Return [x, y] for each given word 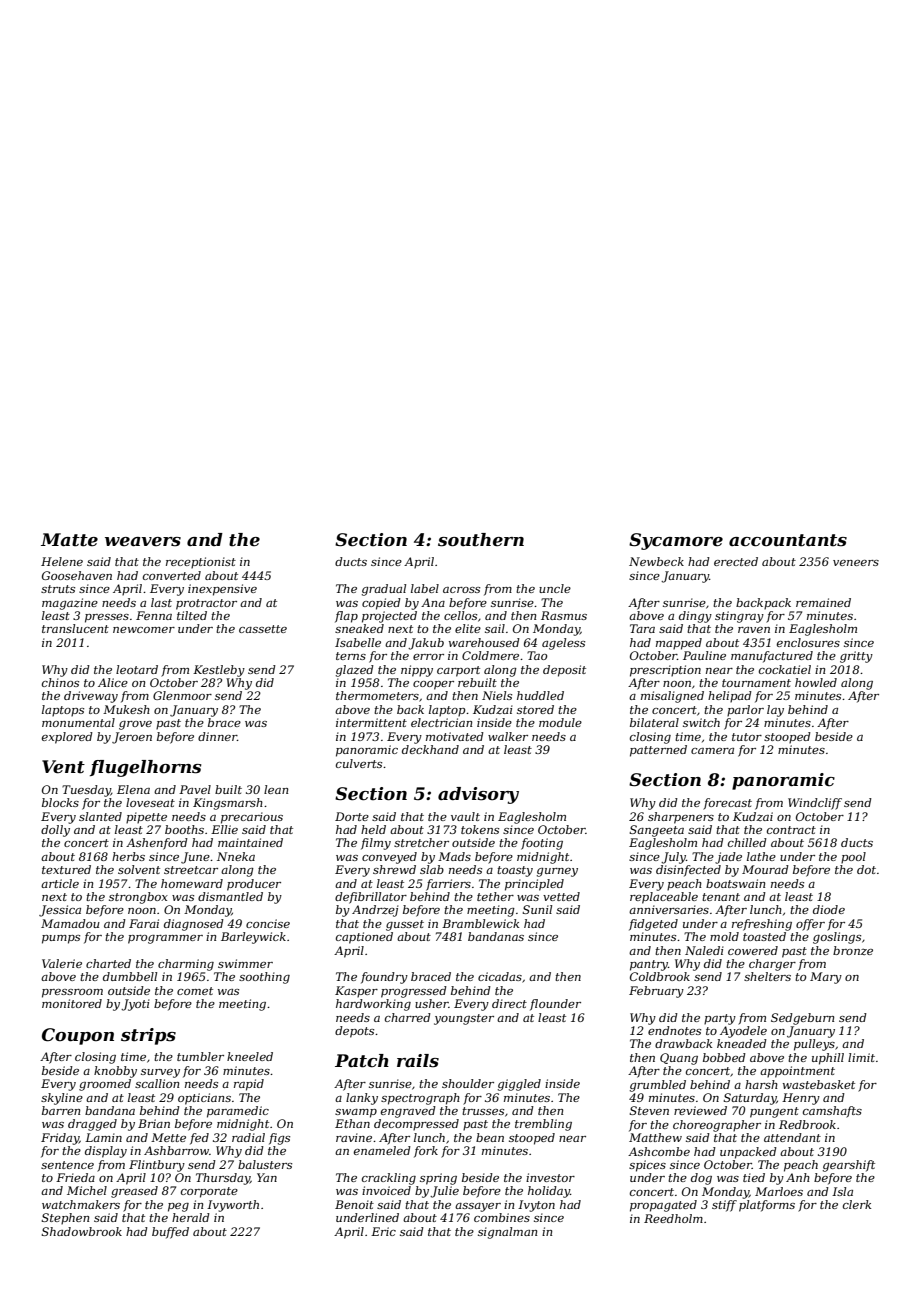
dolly [55, 831]
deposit [564, 671]
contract [791, 830]
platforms [767, 1206]
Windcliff [815, 804]
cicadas [500, 976]
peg [178, 1207]
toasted [764, 936]
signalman [507, 1233]
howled [816, 682]
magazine [70, 604]
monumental [78, 722]
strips [148, 1036]
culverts [359, 763]
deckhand [430, 749]
